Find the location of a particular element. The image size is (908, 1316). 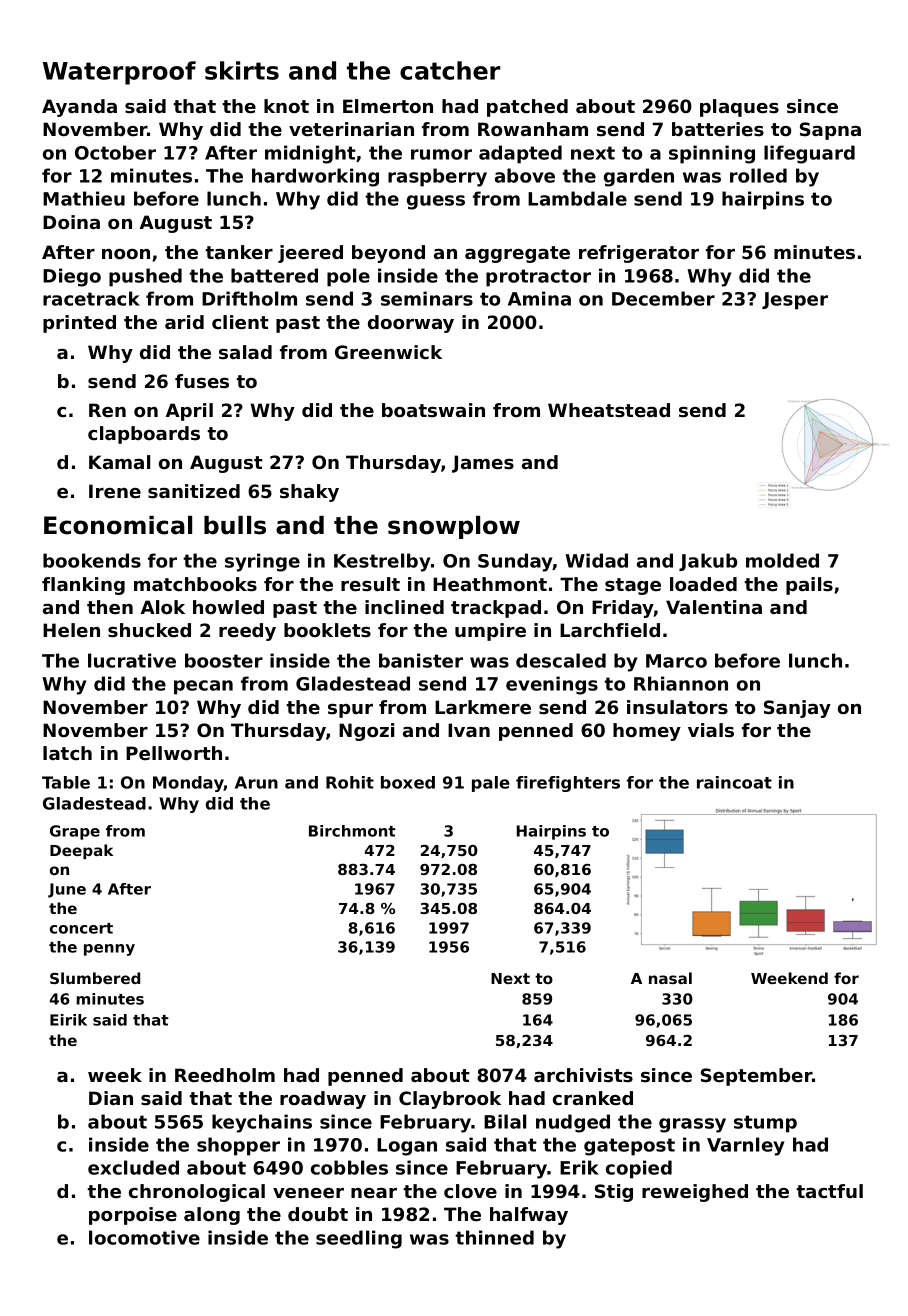

locomotive is located at coordinates (144, 1237).
